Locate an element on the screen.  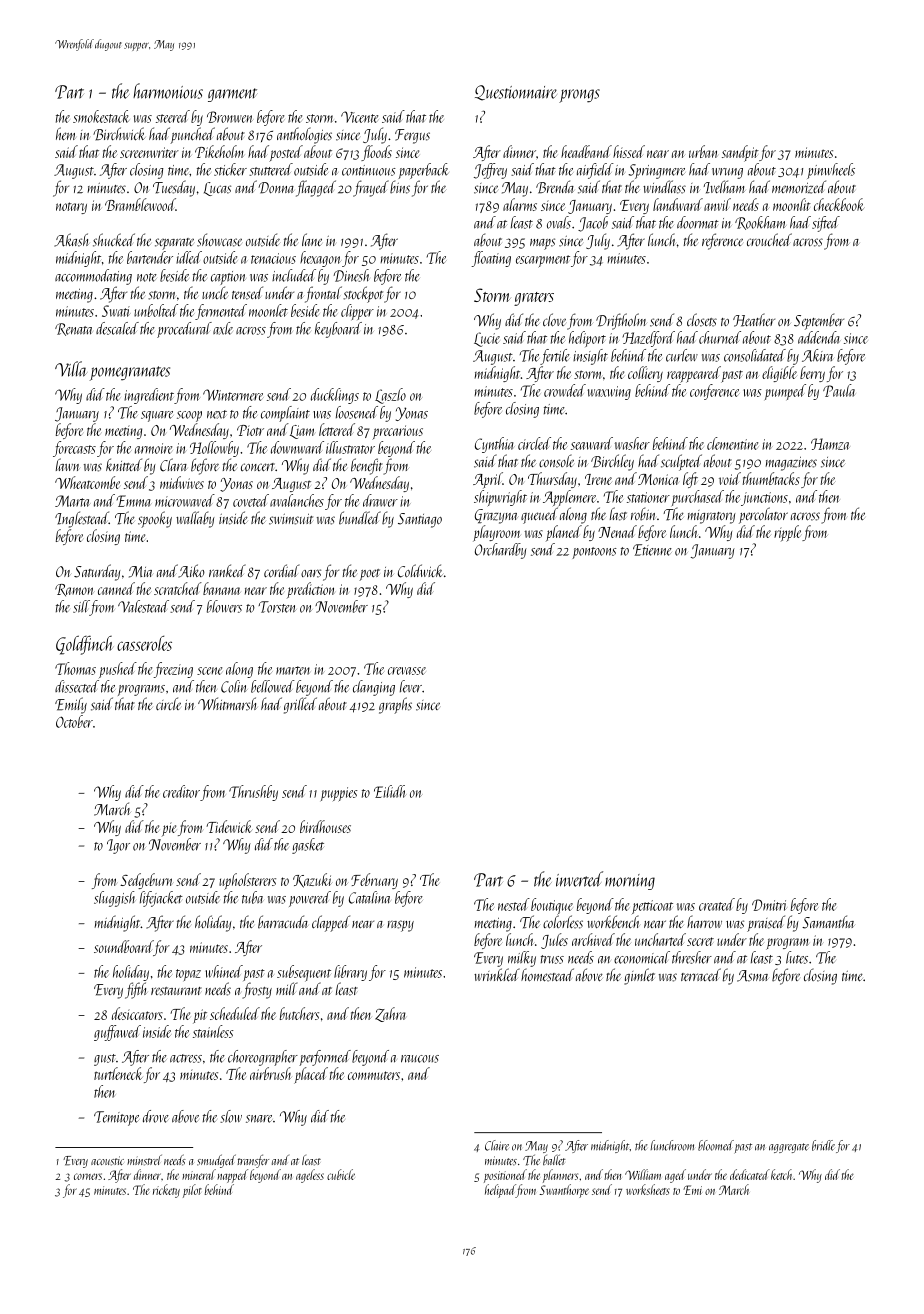
headband is located at coordinates (586, 151).
